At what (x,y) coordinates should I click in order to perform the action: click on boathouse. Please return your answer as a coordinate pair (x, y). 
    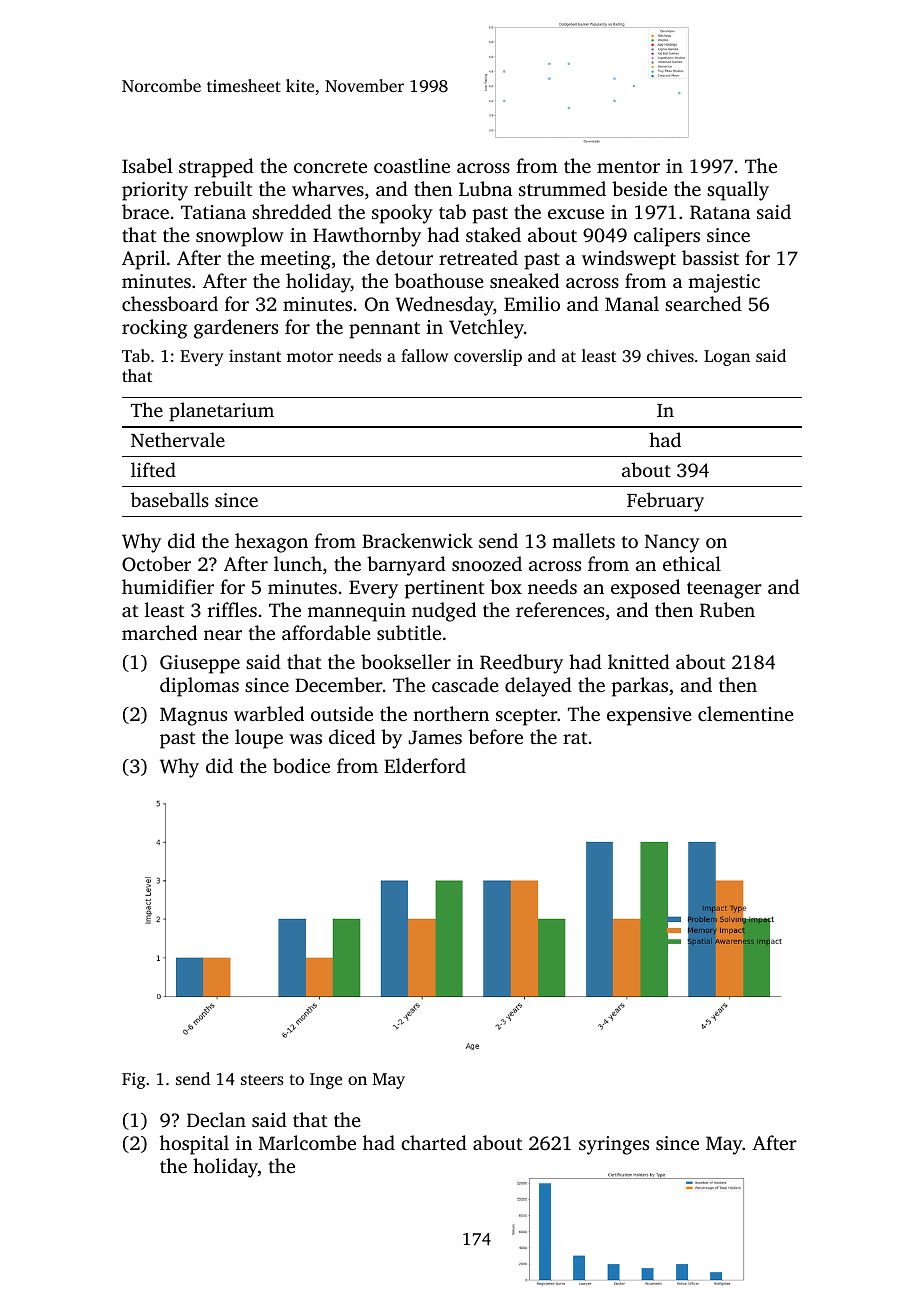
    Looking at the image, I should click on (439, 280).
